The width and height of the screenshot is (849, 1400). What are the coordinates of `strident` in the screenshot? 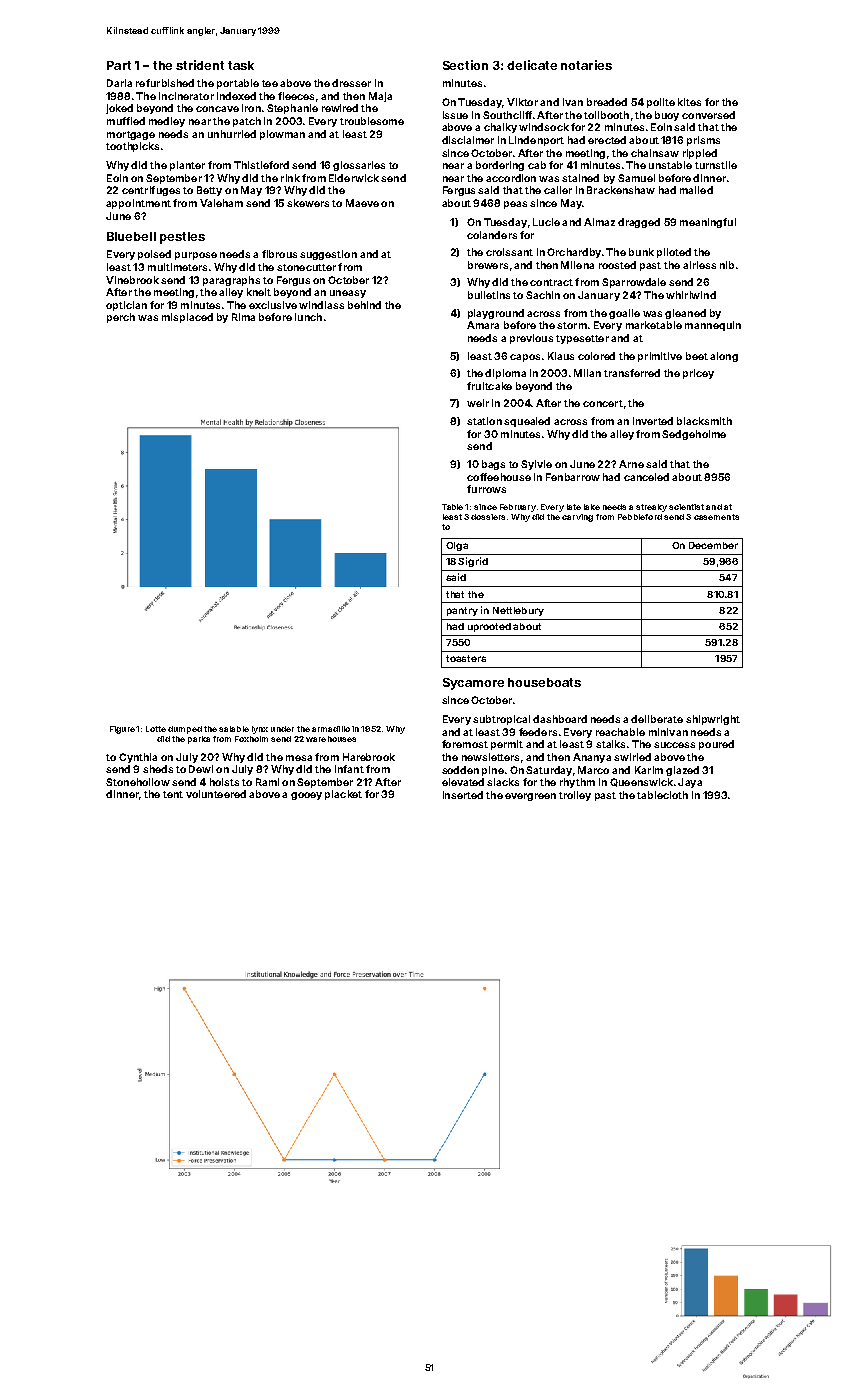 It's located at (200, 65).
